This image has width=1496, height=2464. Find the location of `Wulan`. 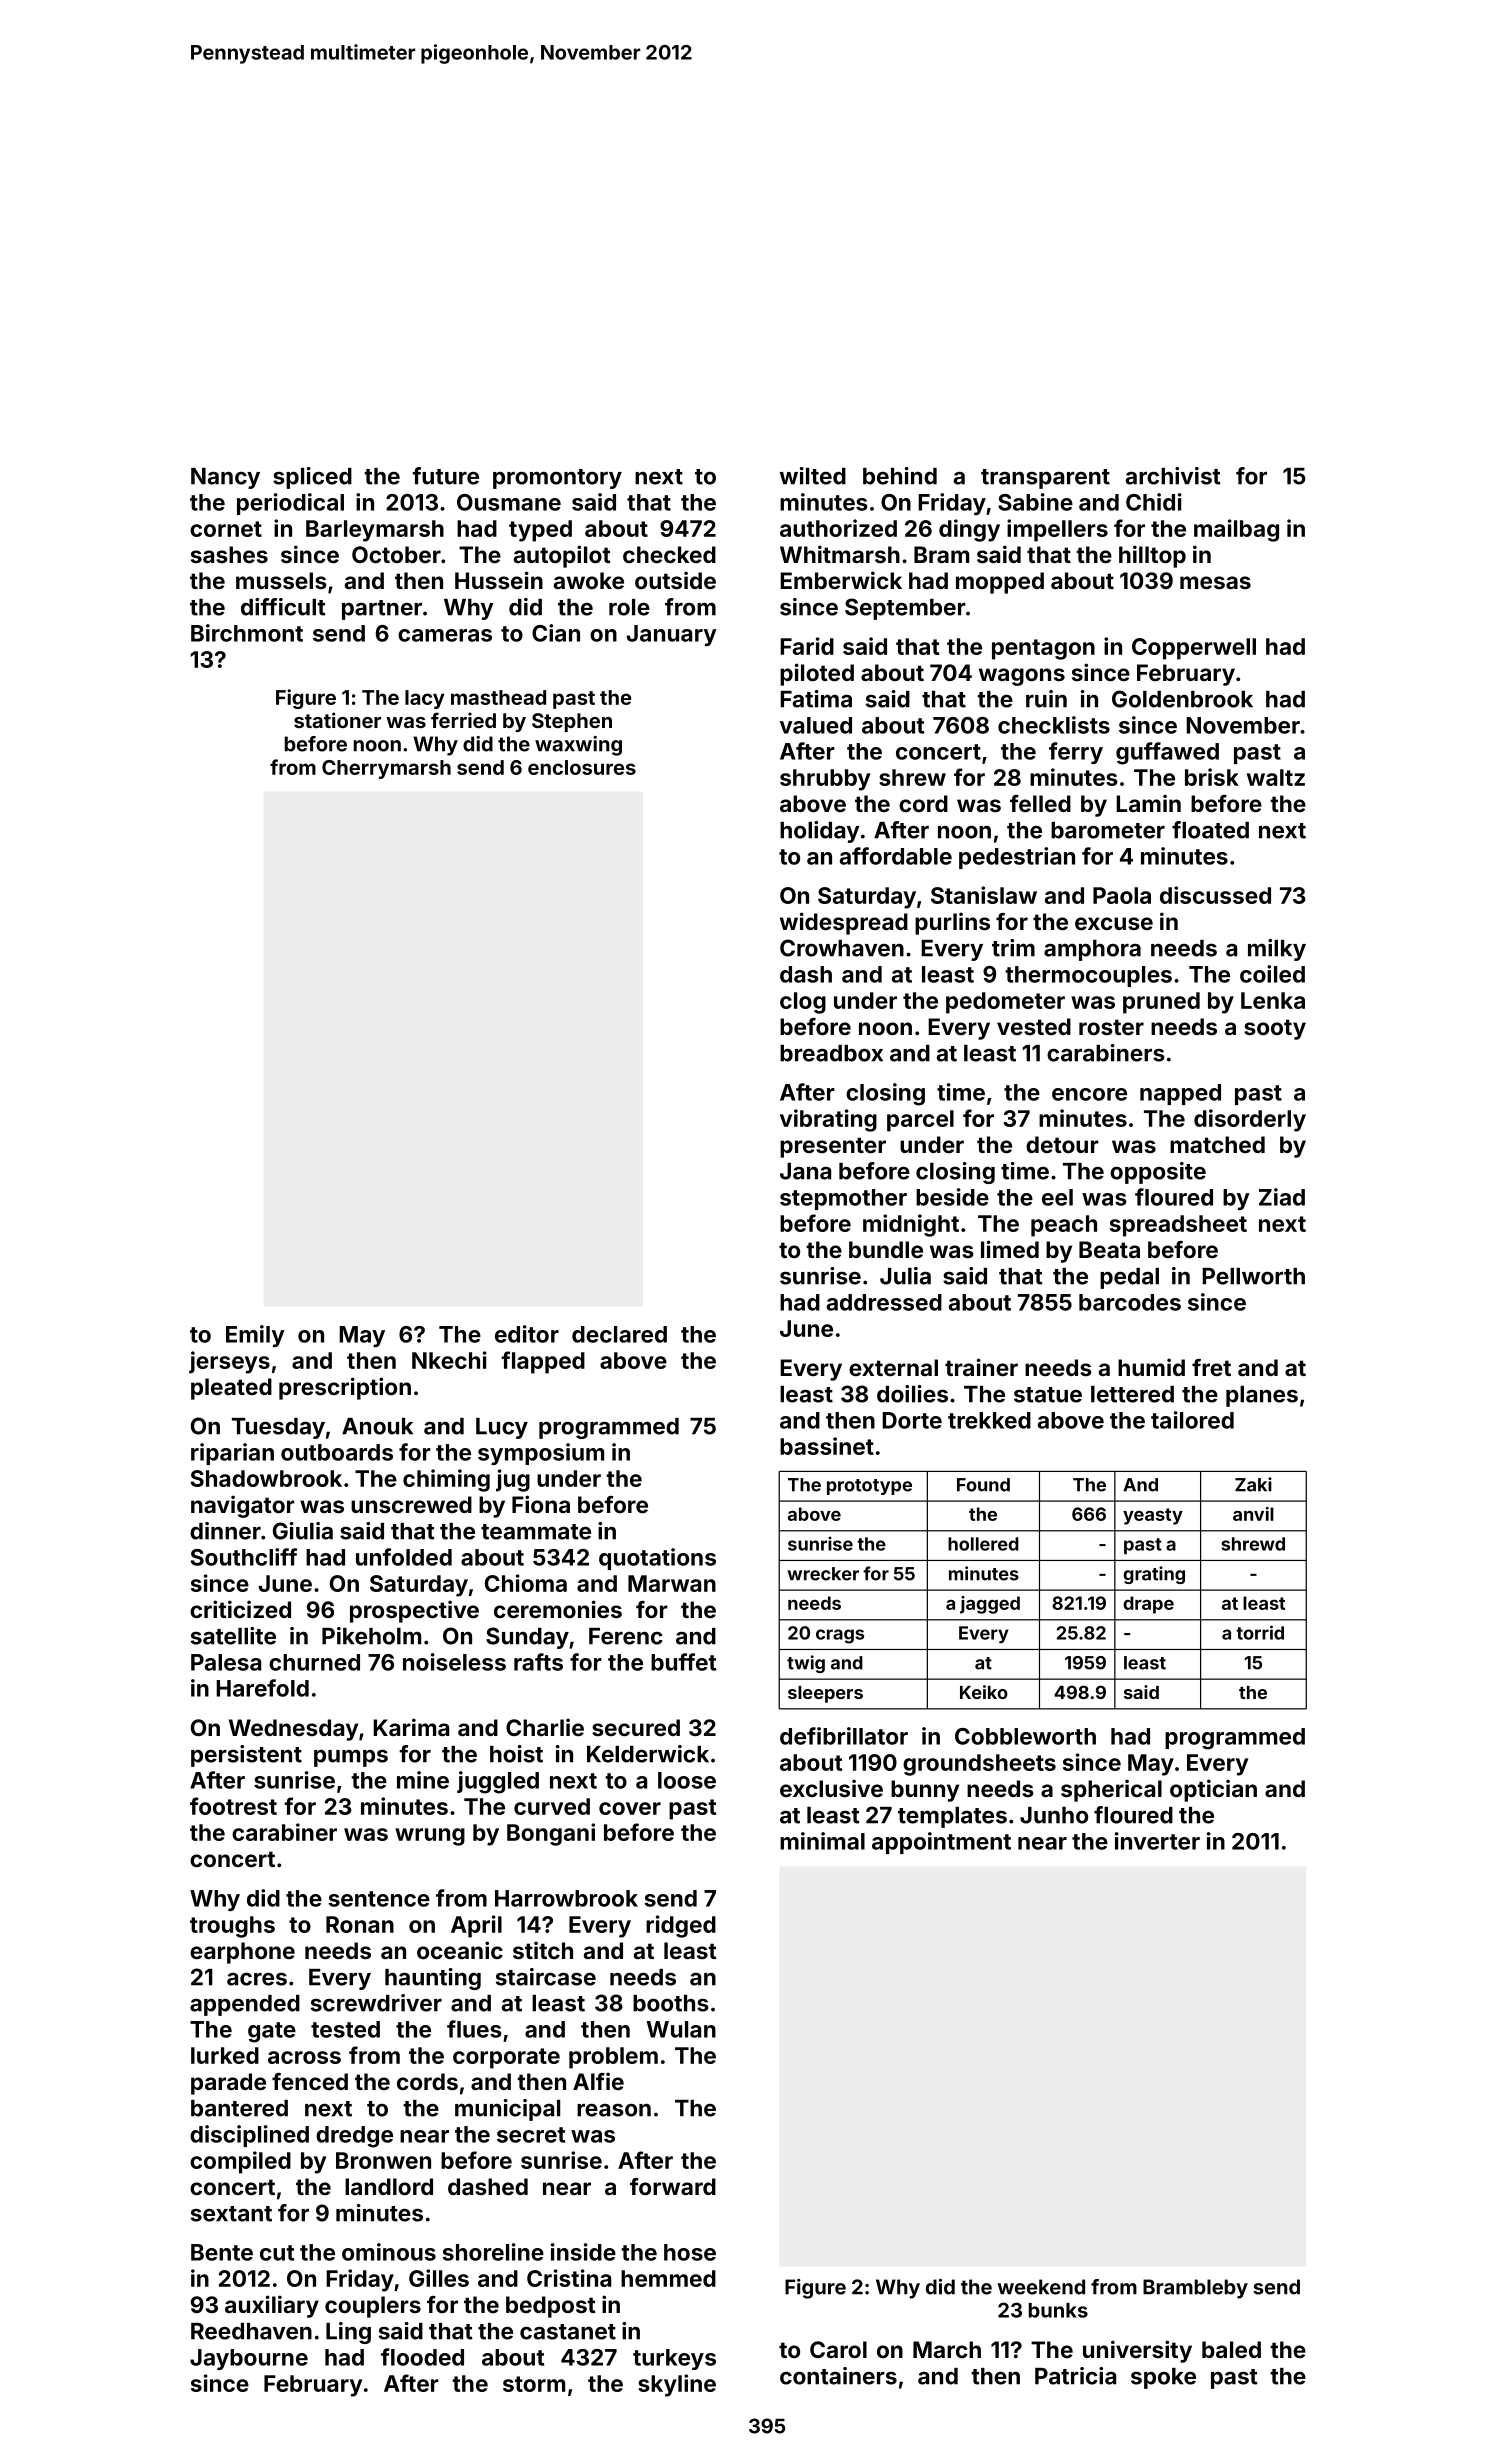

Wulan is located at coordinates (681, 2029).
